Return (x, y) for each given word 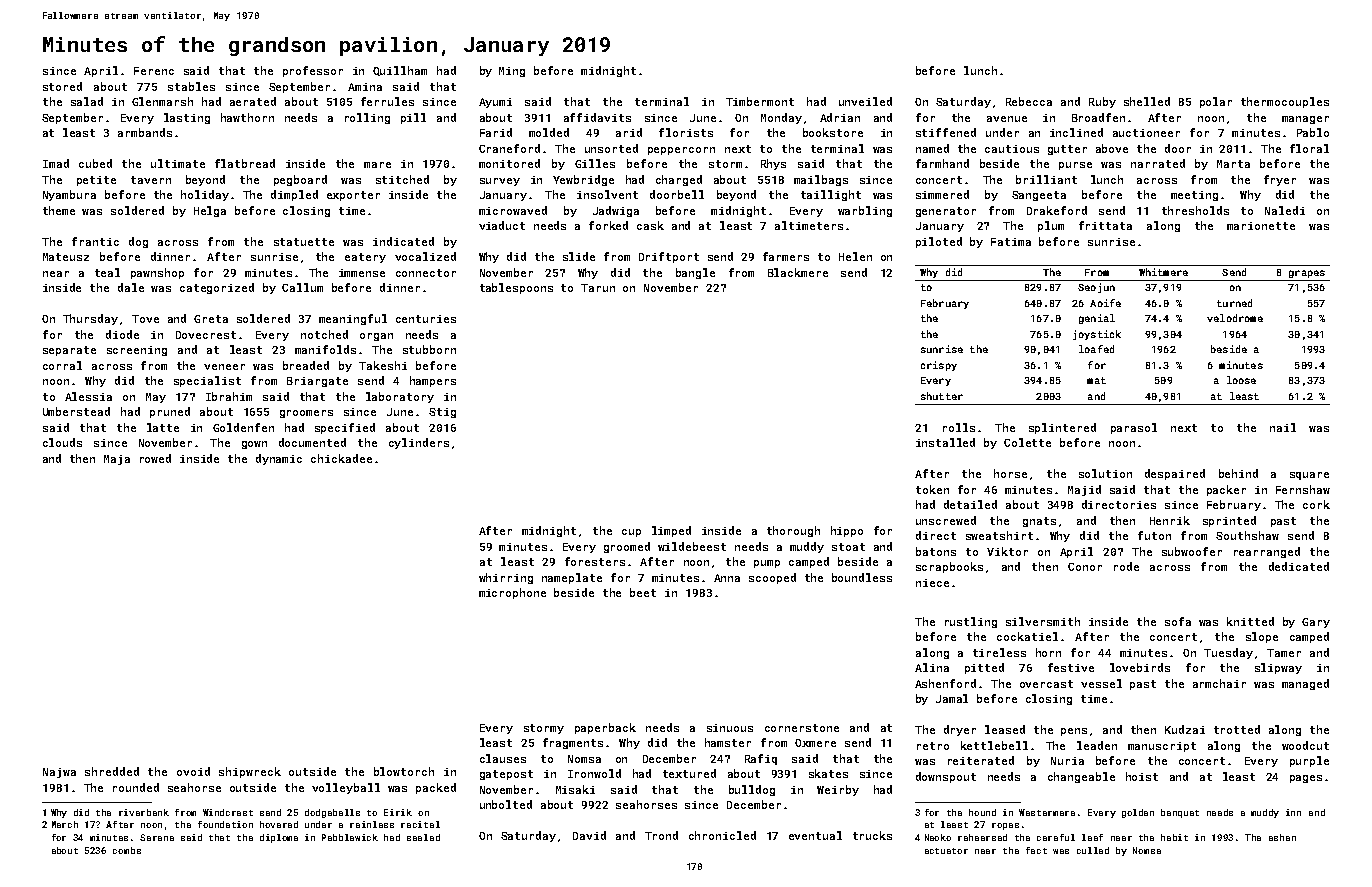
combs (127, 850)
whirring (506, 578)
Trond (661, 835)
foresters (595, 561)
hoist (1142, 776)
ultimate (178, 163)
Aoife (1105, 303)
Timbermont (760, 101)
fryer (1280, 180)
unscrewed (946, 520)
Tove (145, 319)
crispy (939, 366)
